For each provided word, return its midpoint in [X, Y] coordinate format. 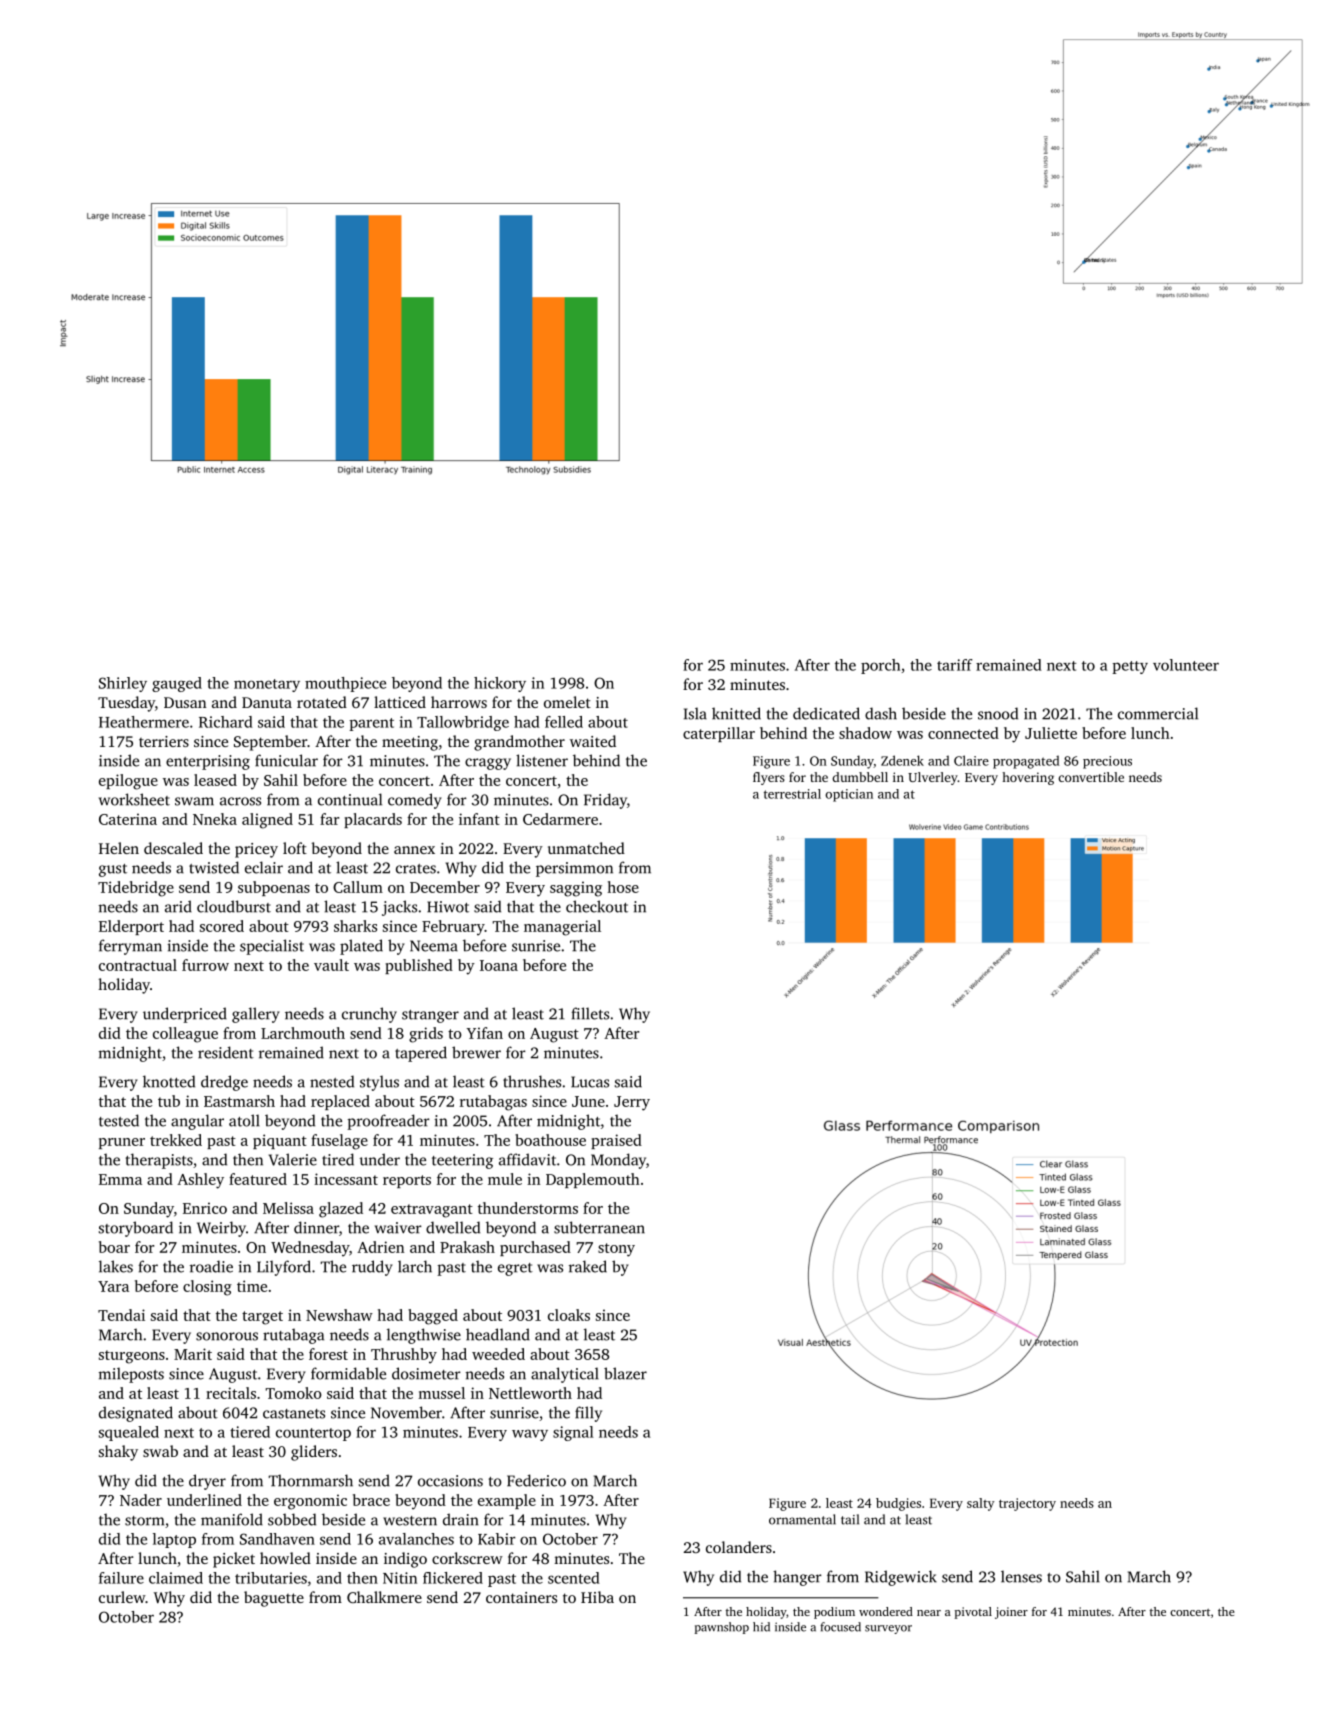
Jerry [632, 1103]
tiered [250, 1432]
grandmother [519, 743]
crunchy [369, 1015]
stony [616, 1250]
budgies [898, 1504]
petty [1130, 667]
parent [371, 724]
